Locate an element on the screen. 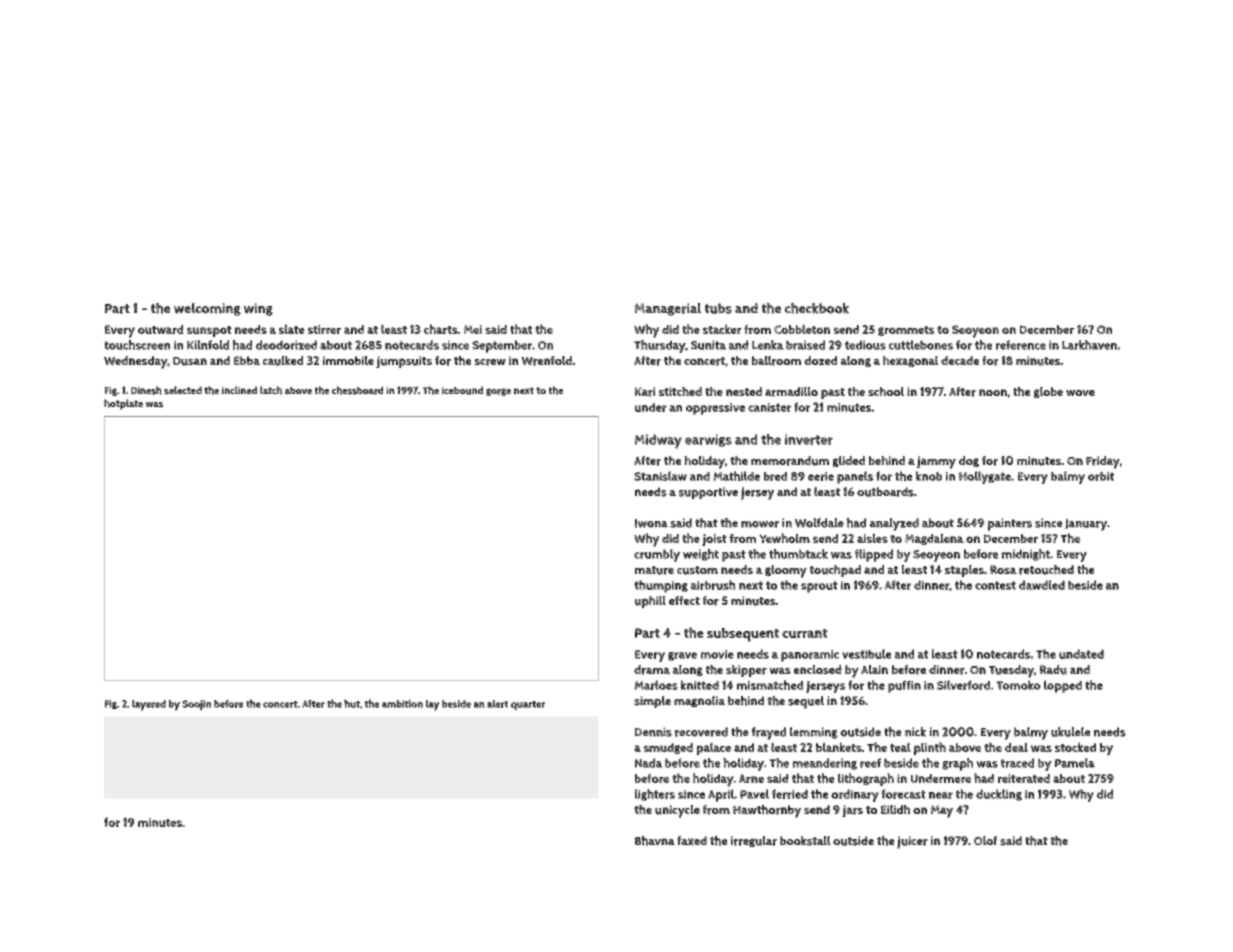  ukulele is located at coordinates (1070, 732).
